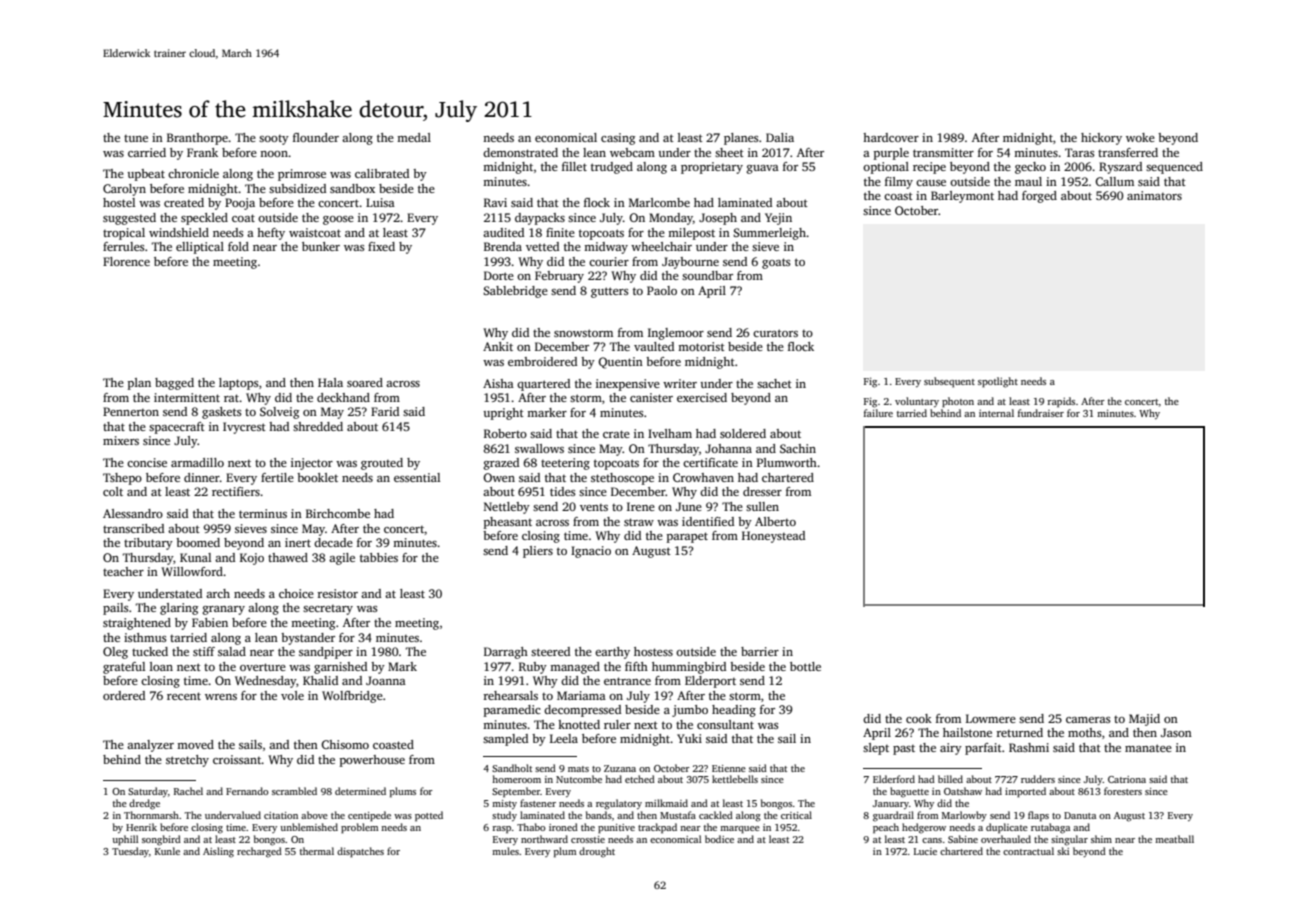 This page has width=1308, height=924. I want to click on Ignacio, so click(591, 552).
